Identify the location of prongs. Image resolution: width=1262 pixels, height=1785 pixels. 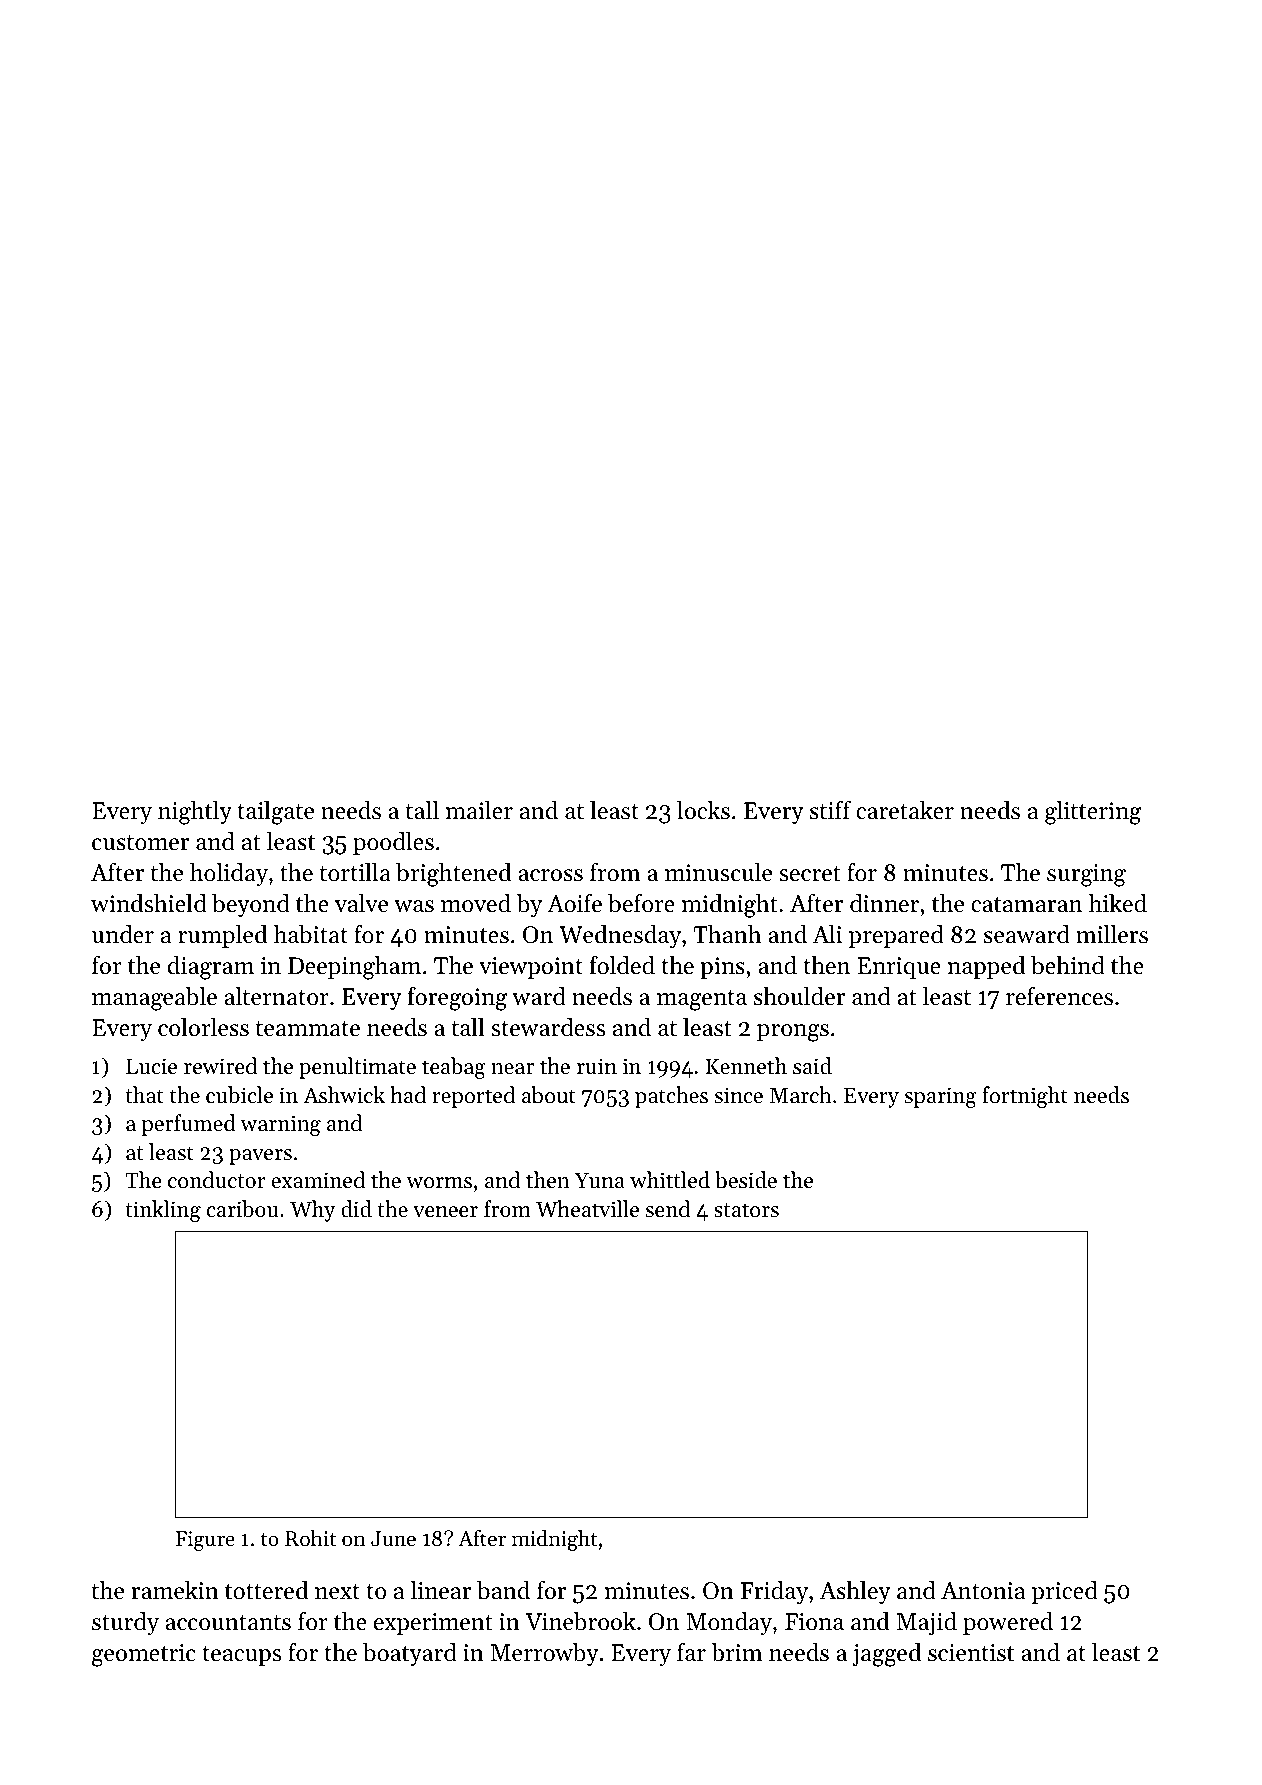
(793, 1033).
